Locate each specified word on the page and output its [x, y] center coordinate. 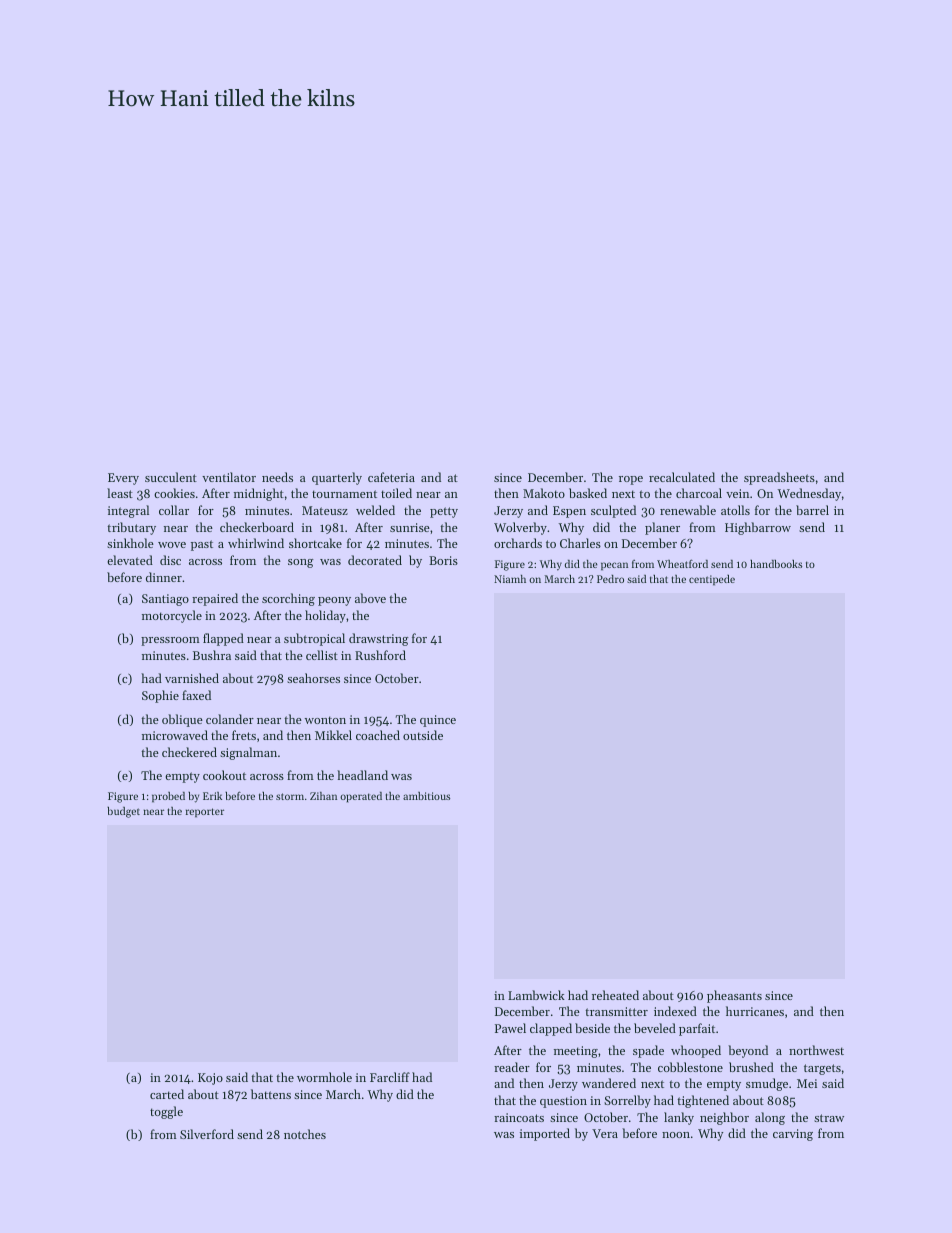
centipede [712, 580]
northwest [816, 1050]
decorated [375, 560]
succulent [171, 477]
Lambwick [536, 995]
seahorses [313, 678]
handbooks [776, 564]
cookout [224, 775]
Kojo [210, 1079]
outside [423, 735]
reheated [615, 995]
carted [167, 1094]
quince [438, 721]
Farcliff [390, 1077]
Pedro [610, 579]
